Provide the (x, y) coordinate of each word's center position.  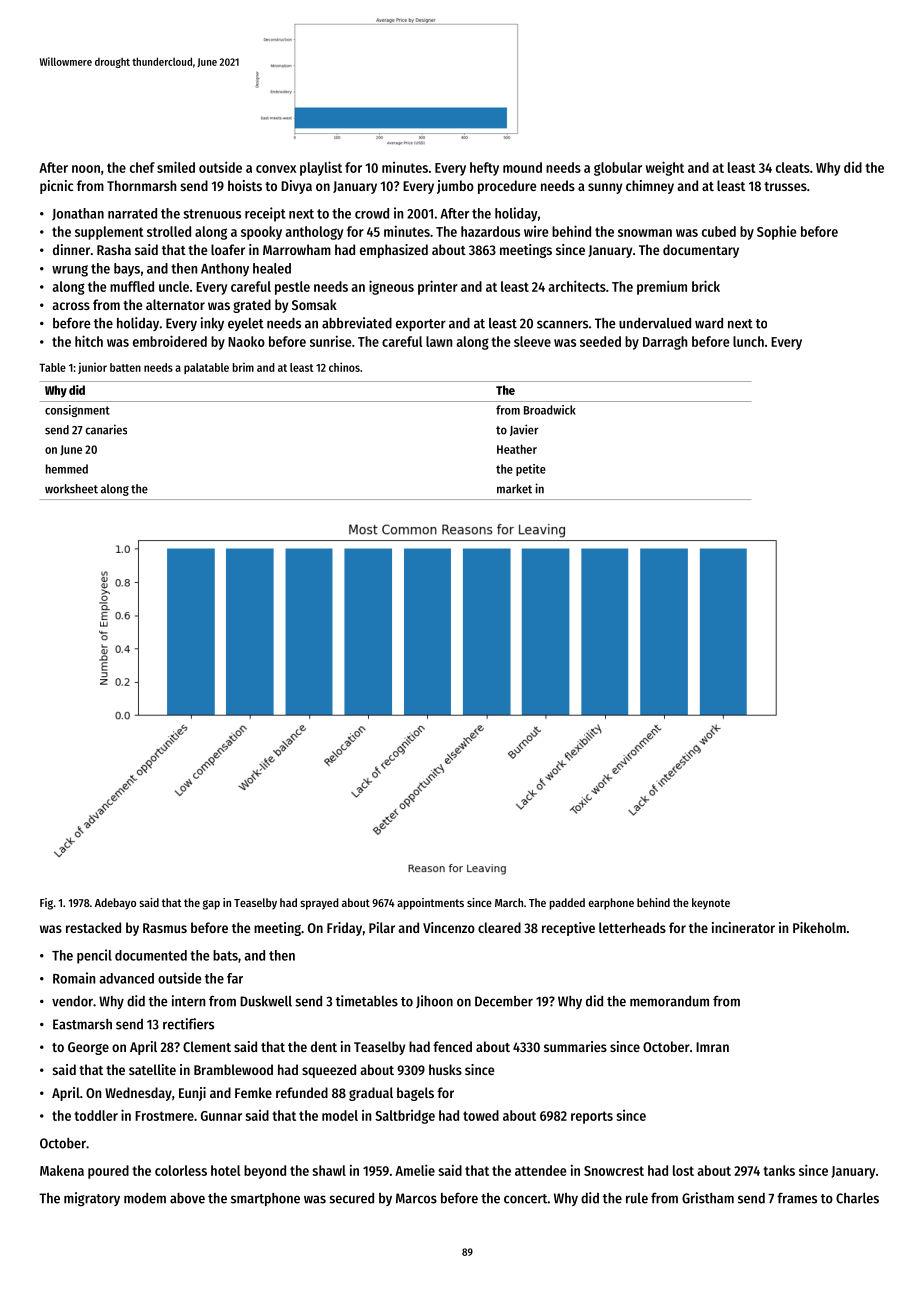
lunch (748, 341)
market (514, 489)
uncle (174, 286)
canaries (106, 429)
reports (592, 1117)
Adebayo (115, 904)
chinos (344, 367)
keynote (711, 904)
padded (567, 904)
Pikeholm (819, 927)
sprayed (319, 904)
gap (211, 905)
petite (531, 470)
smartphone (265, 1199)
